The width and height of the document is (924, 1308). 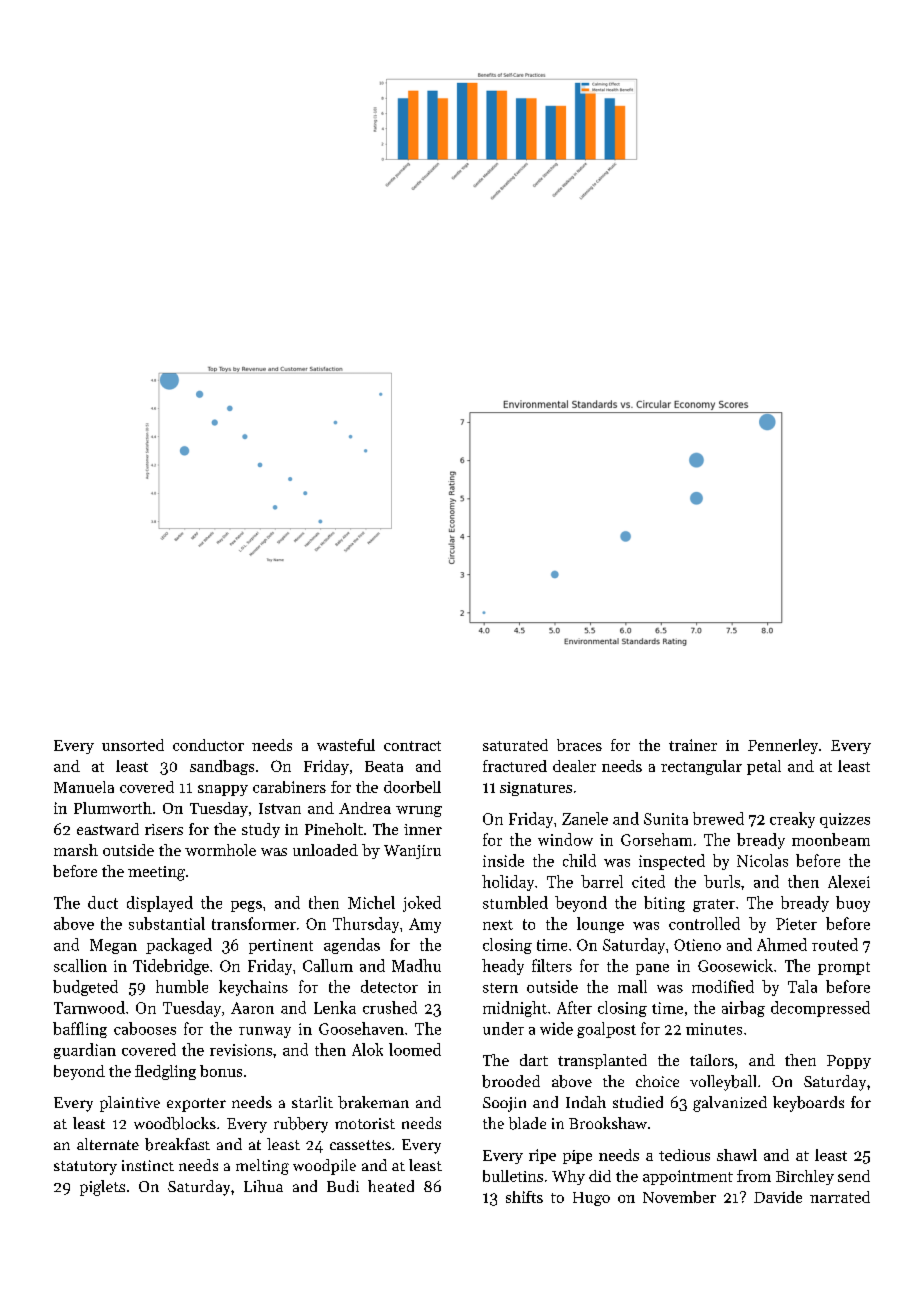 What do you see at coordinates (85, 988) in the document?
I see `budgeted` at bounding box center [85, 988].
